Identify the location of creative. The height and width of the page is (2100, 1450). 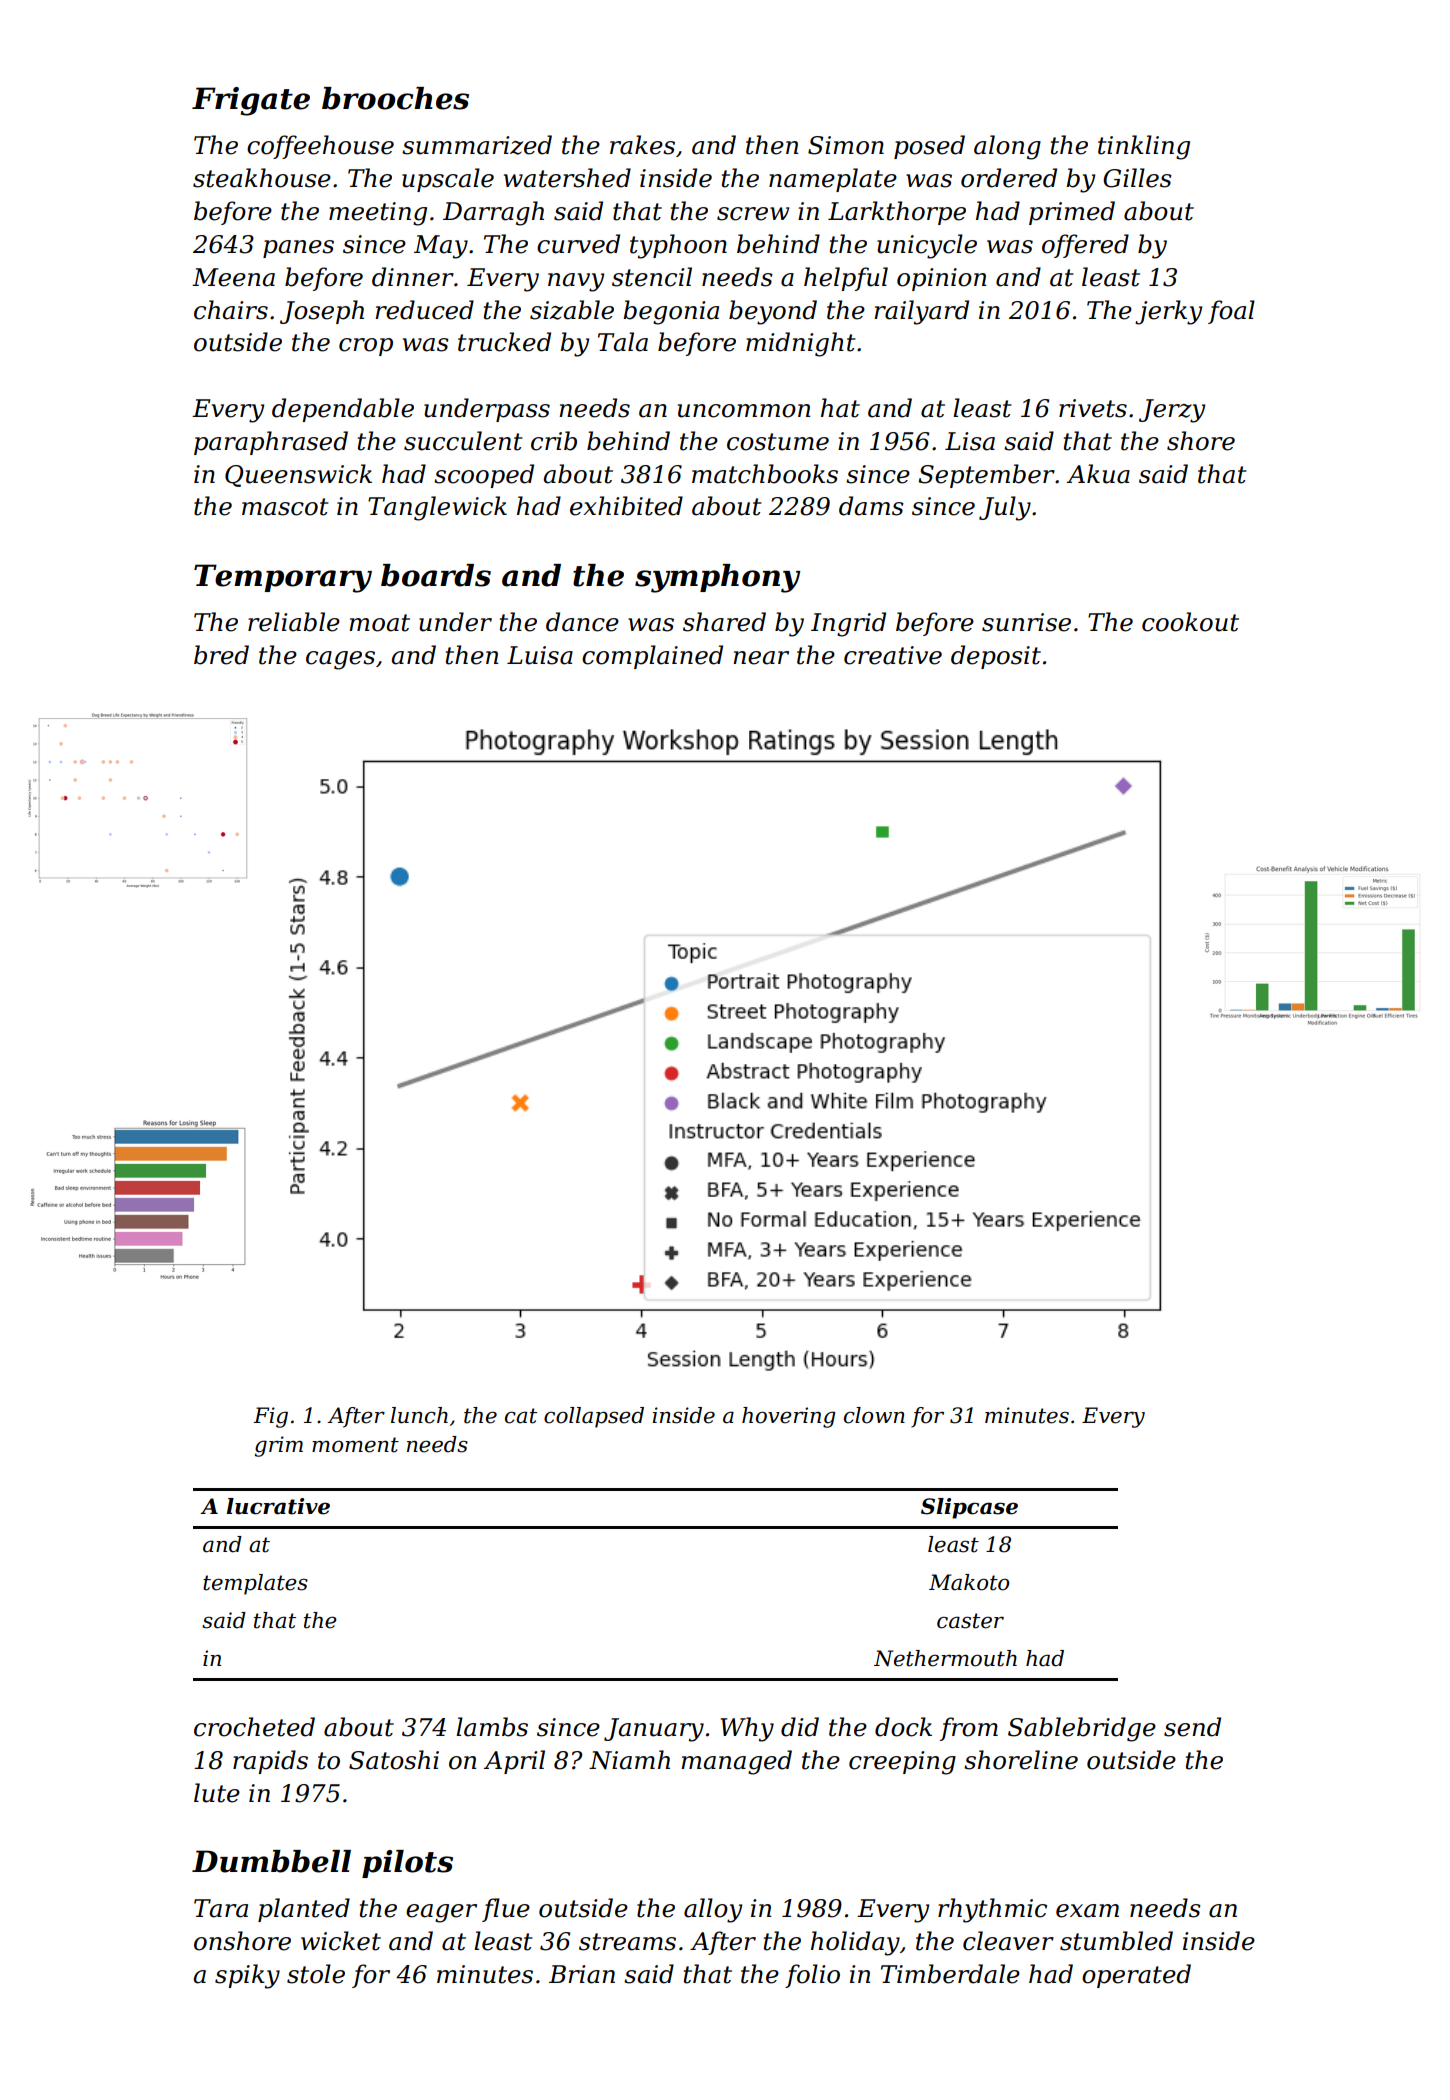
(893, 655).
